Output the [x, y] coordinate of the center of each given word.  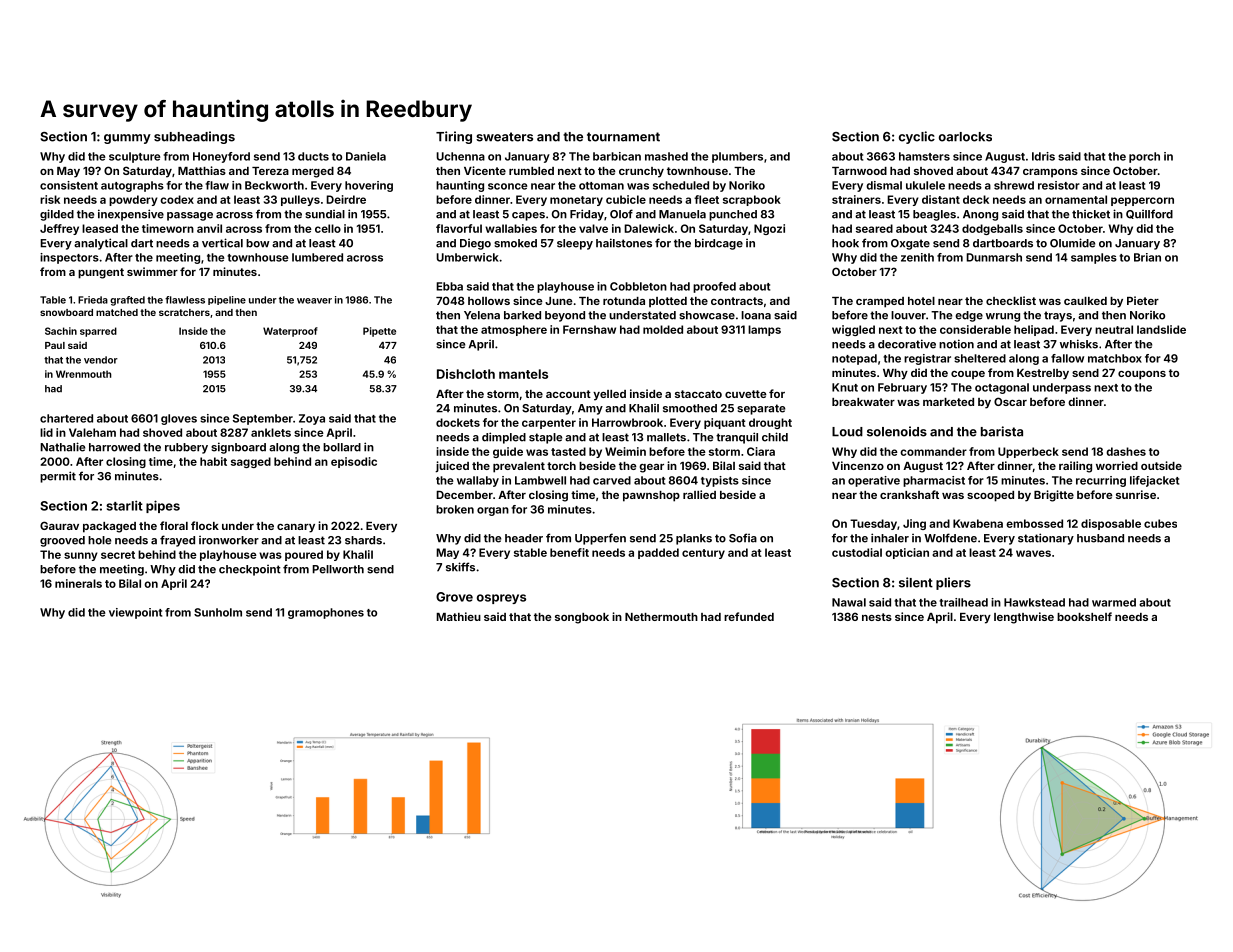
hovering [369, 186]
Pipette [379, 332]
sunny [81, 556]
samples [1094, 258]
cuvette [746, 394]
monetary [576, 201]
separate [761, 409]
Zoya [312, 419]
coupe [968, 375]
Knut [845, 387]
